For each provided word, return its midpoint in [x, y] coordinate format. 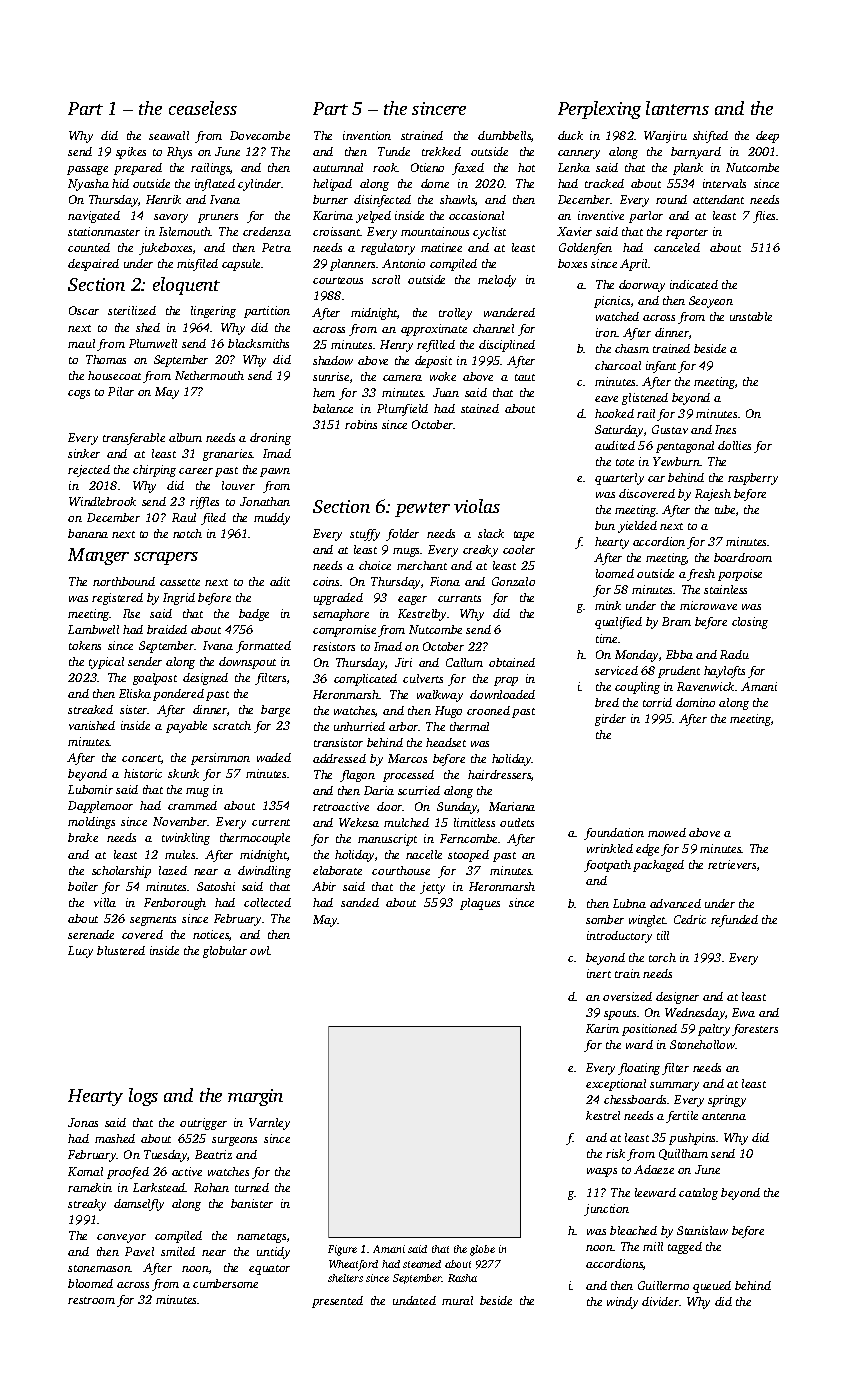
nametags [261, 1238]
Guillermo [663, 1285]
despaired [93, 265]
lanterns [677, 108]
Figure [342, 1250]
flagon [357, 776]
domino [695, 702]
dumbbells [504, 135]
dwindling [264, 872]
